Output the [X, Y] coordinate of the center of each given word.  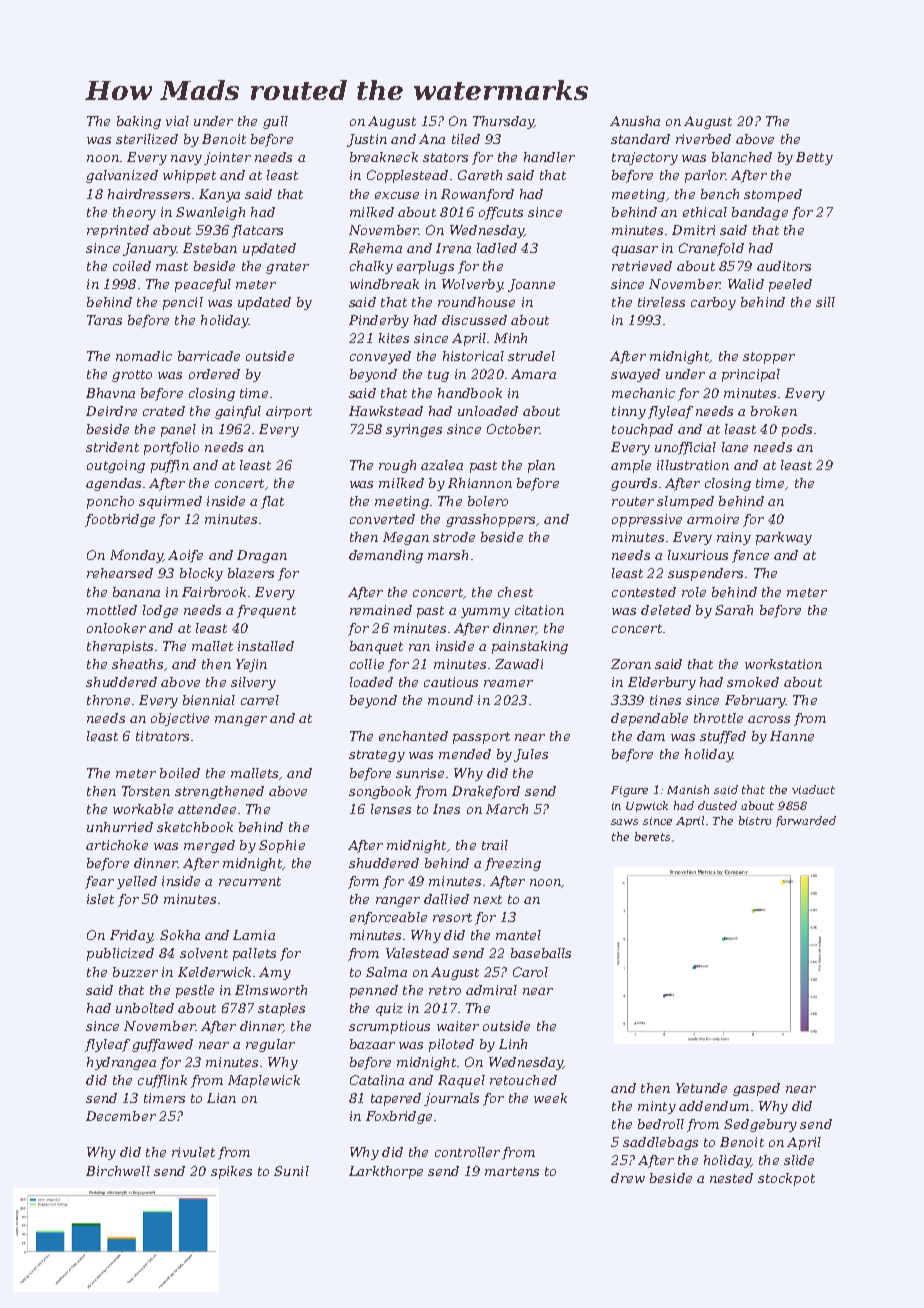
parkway [784, 538]
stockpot [786, 1179]
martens [512, 1171]
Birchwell [118, 1171]
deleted [666, 610]
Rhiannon [480, 483]
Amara [533, 374]
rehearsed [120, 573]
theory [134, 213]
